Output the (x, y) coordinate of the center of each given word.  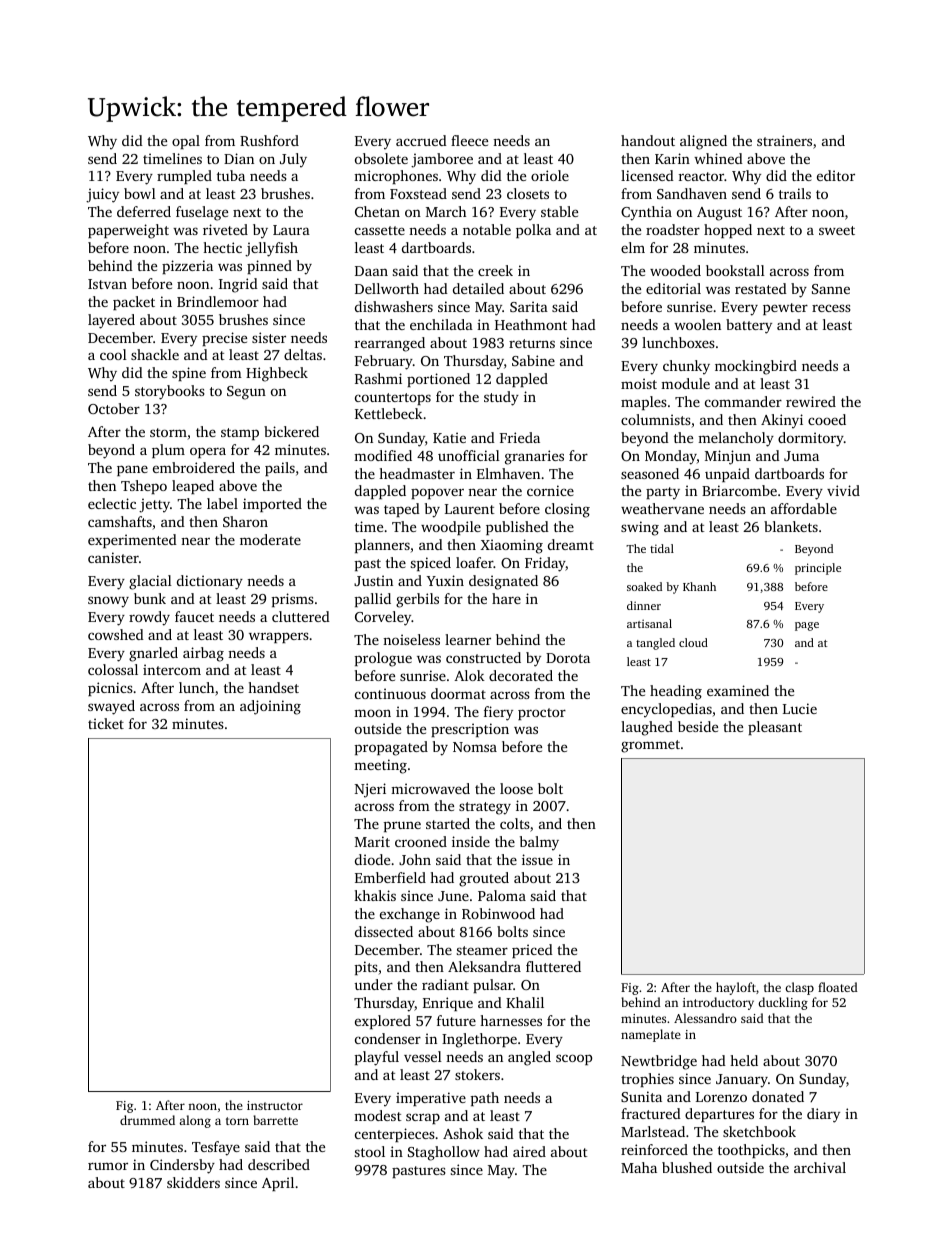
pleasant (775, 728)
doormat (458, 693)
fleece (469, 140)
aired (529, 1151)
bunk (150, 598)
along (195, 1121)
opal (186, 142)
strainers (784, 140)
